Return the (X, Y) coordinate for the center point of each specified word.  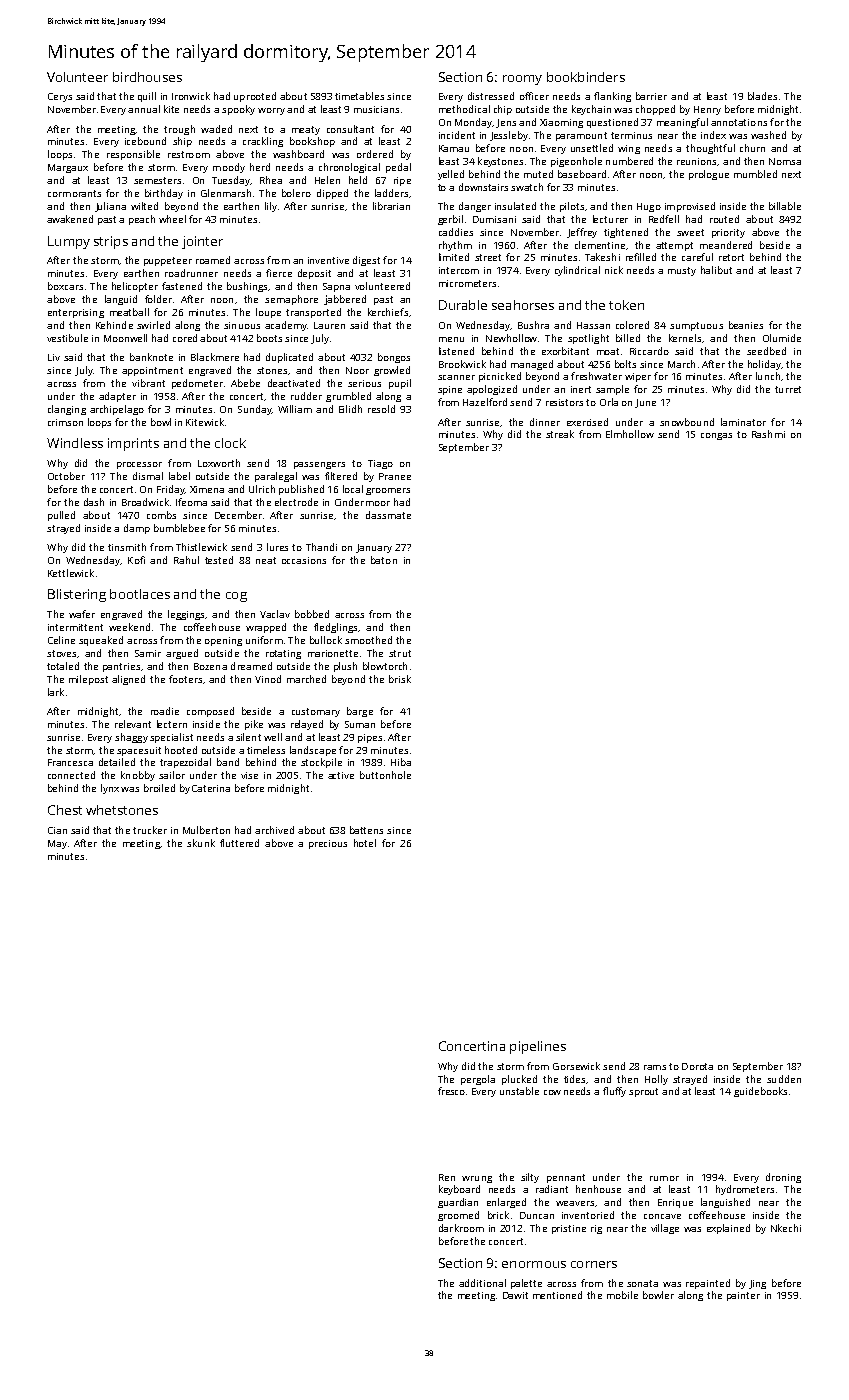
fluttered (239, 843)
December (238, 515)
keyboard (459, 1190)
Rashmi (768, 434)
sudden (784, 1079)
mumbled (755, 174)
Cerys (60, 97)
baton (384, 560)
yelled (451, 175)
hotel (365, 843)
